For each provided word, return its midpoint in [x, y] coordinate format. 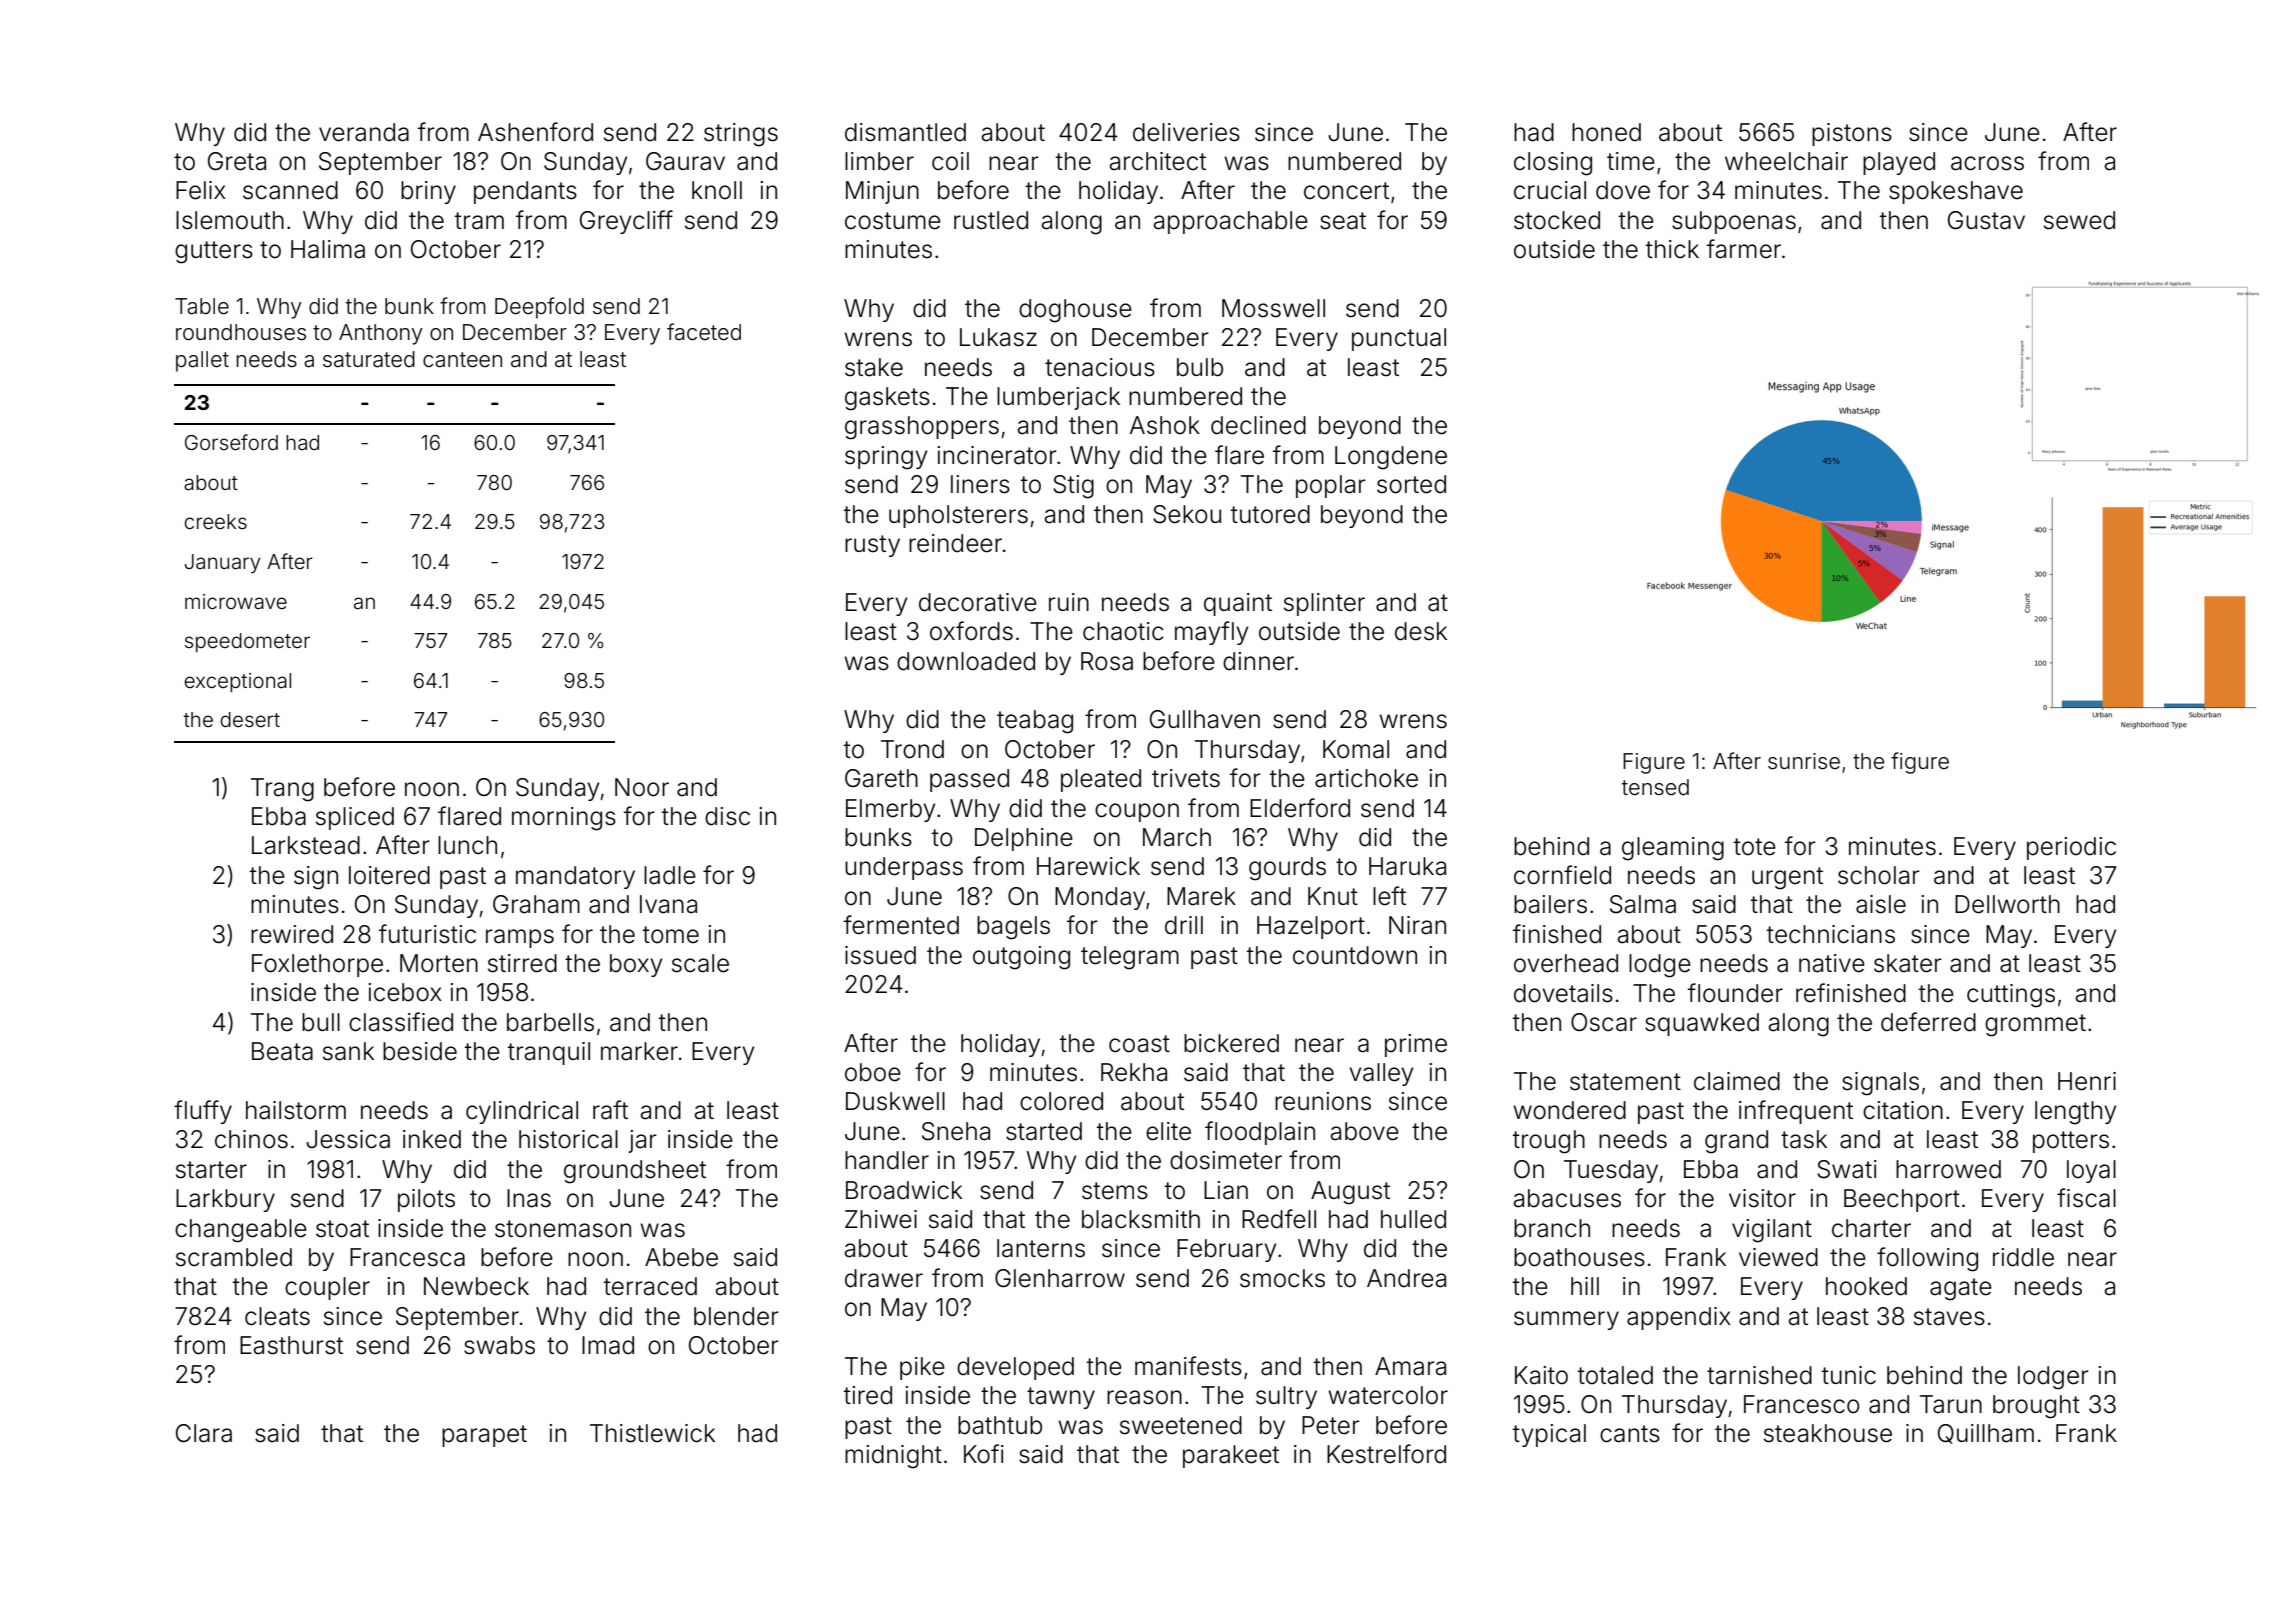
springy [886, 458]
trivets [1186, 778]
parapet [484, 1436]
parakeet [1231, 1456]
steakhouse [1828, 1433]
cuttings [2011, 996]
